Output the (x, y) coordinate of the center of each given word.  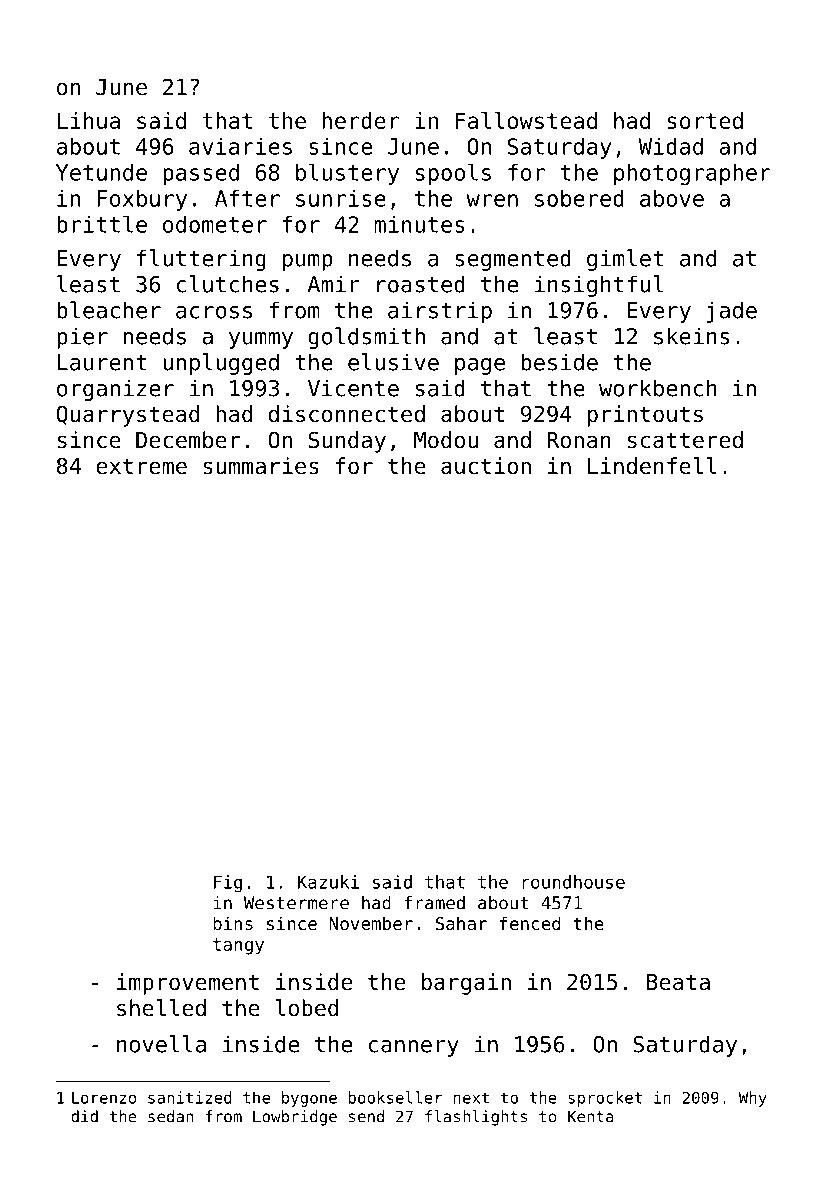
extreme (141, 466)
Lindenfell (652, 466)
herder (360, 120)
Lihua (89, 120)
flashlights (476, 1118)
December (188, 440)
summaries (261, 466)
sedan (170, 1116)
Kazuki (328, 882)
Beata (678, 982)
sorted (705, 120)
